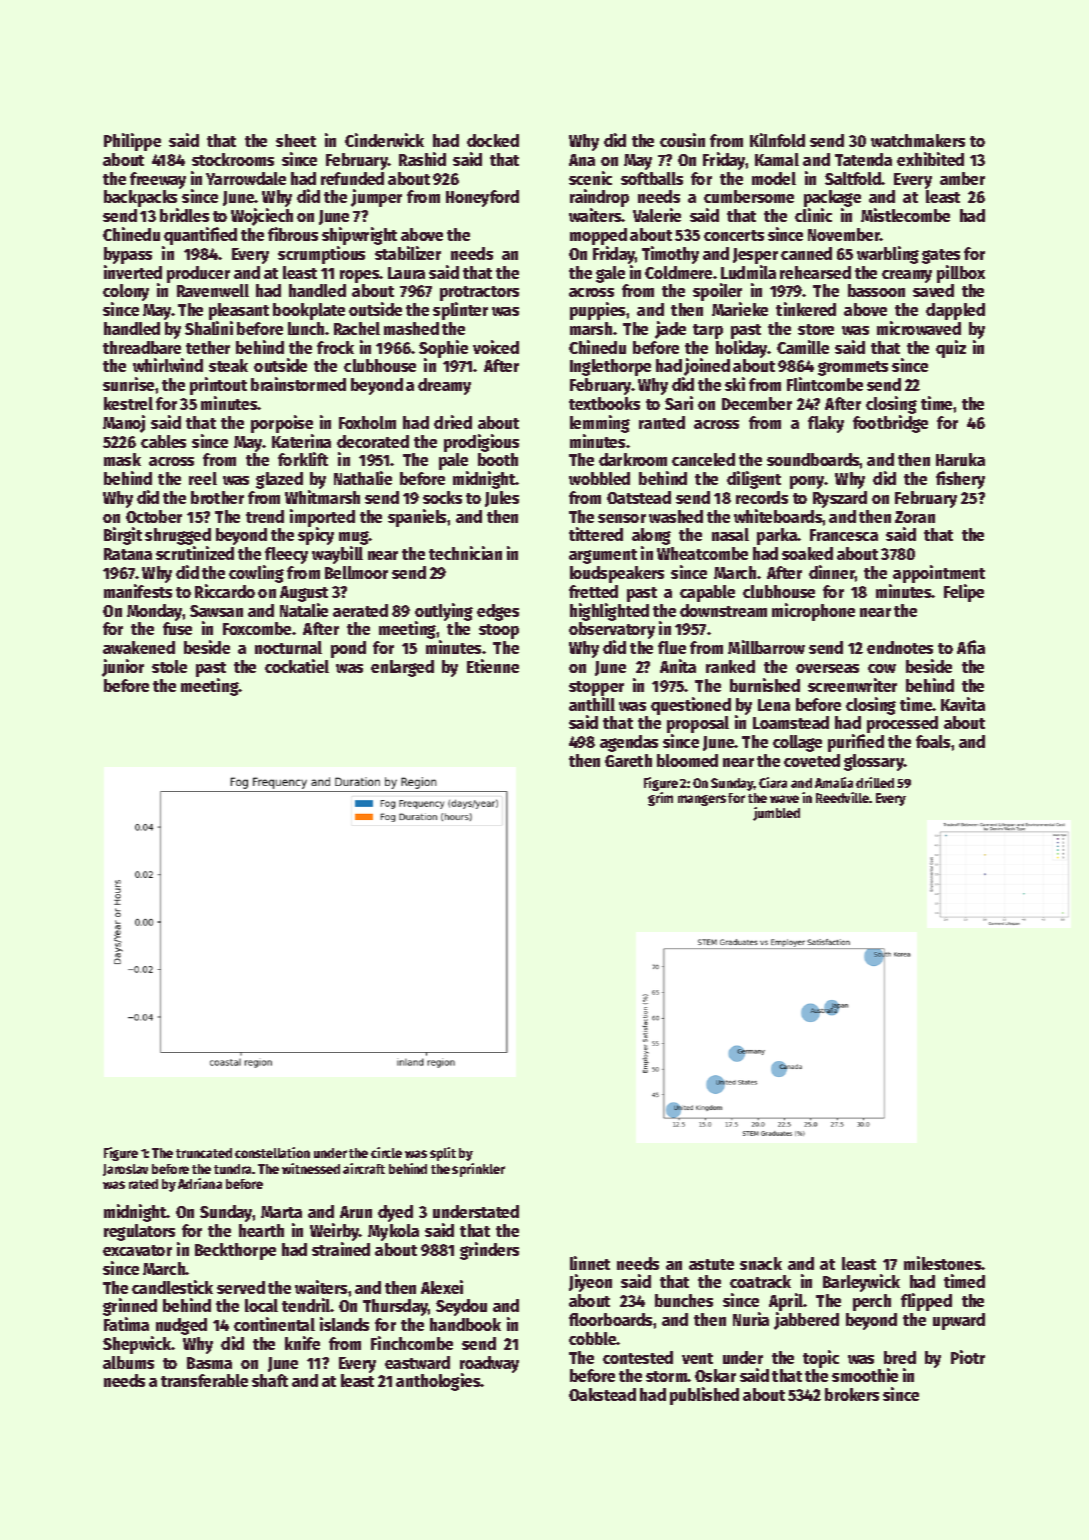 The image size is (1089, 1540). I want to click on hearth, so click(261, 1230).
